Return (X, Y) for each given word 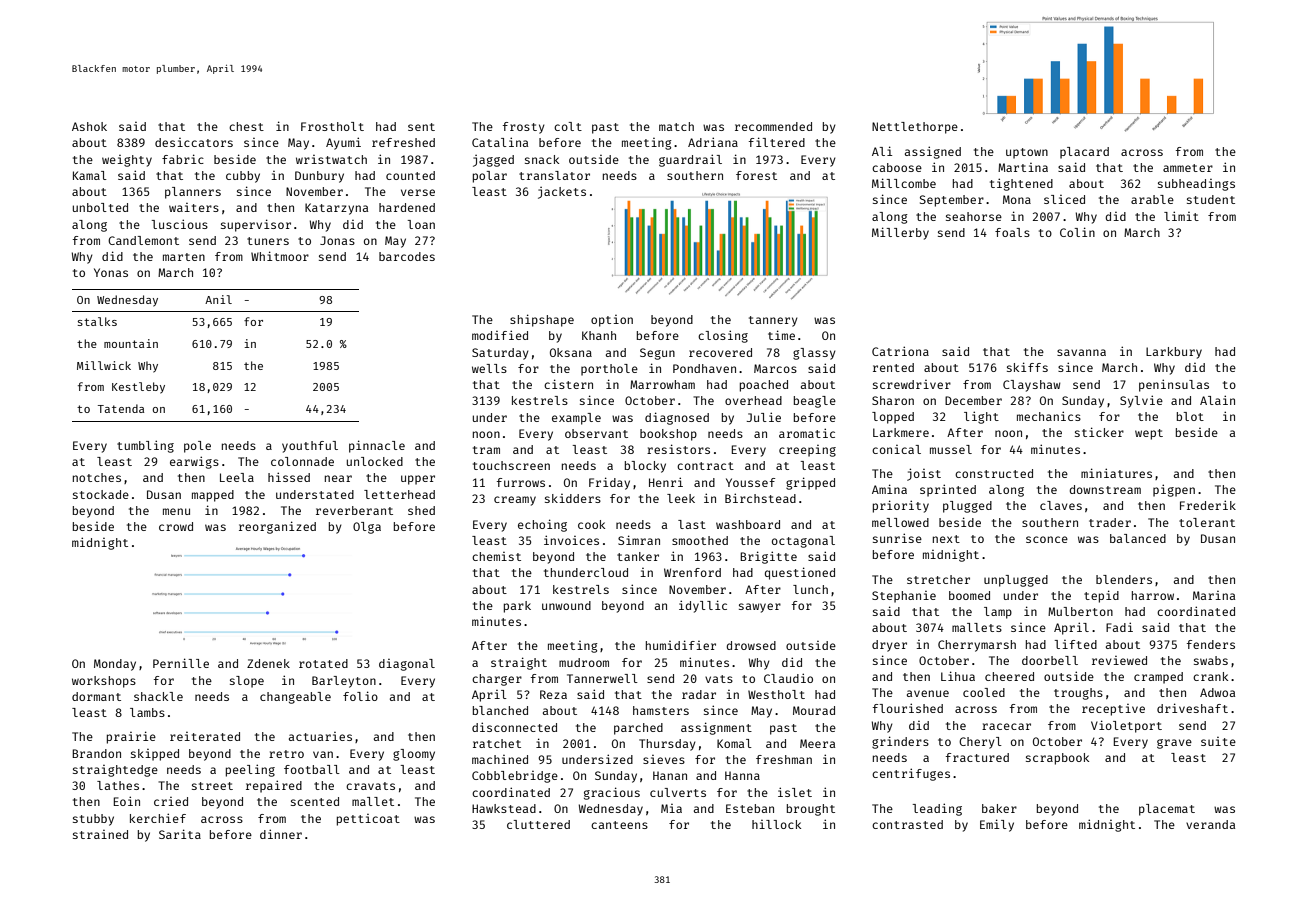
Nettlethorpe (915, 128)
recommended (773, 126)
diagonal (407, 665)
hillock (776, 824)
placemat (1167, 810)
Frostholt (332, 126)
